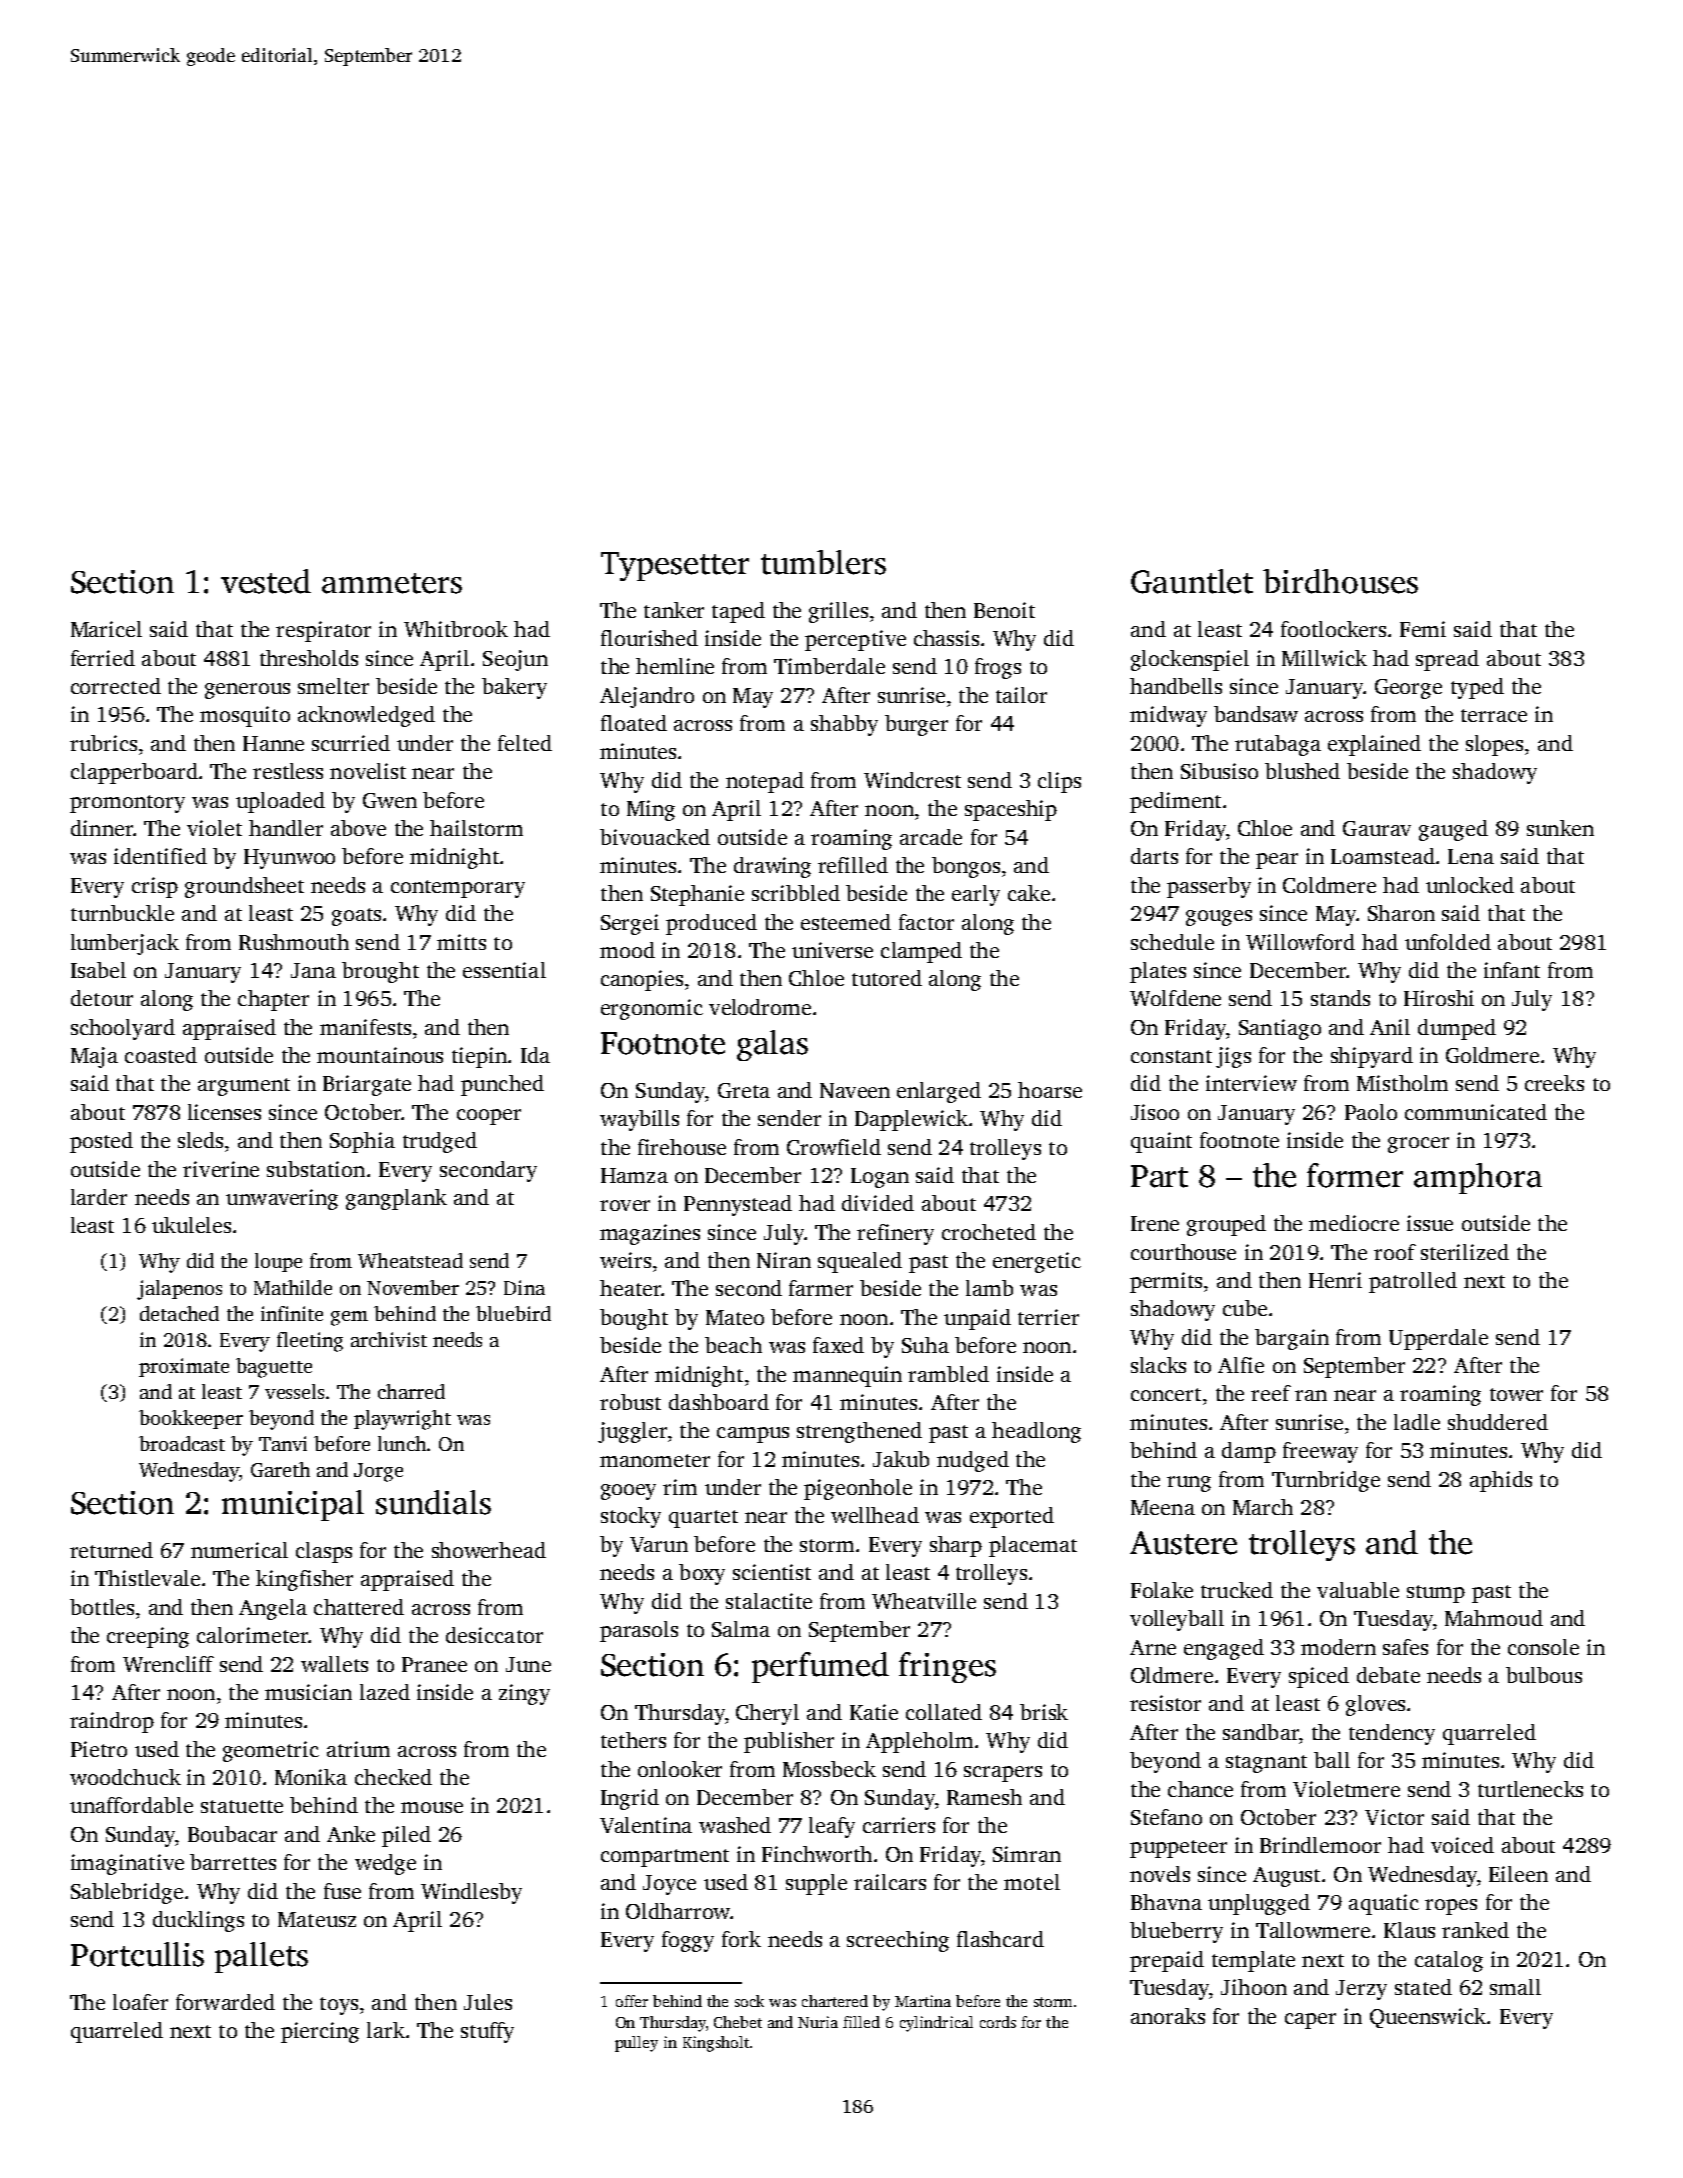 This screenshot has width=1683, height=2178. Describe the element at coordinates (846, 922) in the screenshot. I see `esteemed` at that location.
